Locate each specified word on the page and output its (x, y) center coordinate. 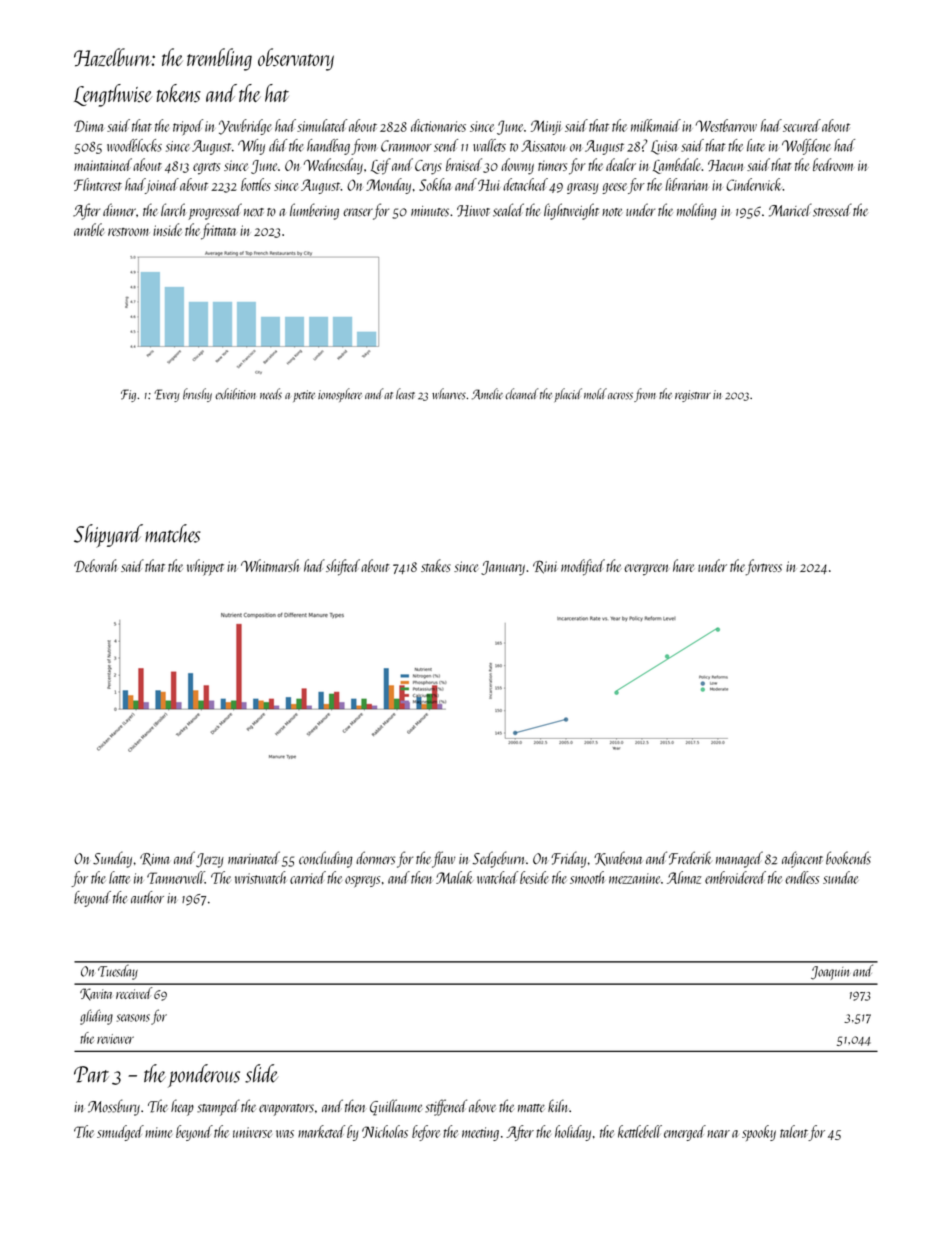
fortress (764, 567)
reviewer (115, 1039)
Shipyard (108, 536)
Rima (155, 859)
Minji (546, 127)
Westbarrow (726, 125)
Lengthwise (113, 95)
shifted (343, 567)
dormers (375, 858)
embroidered (735, 877)
